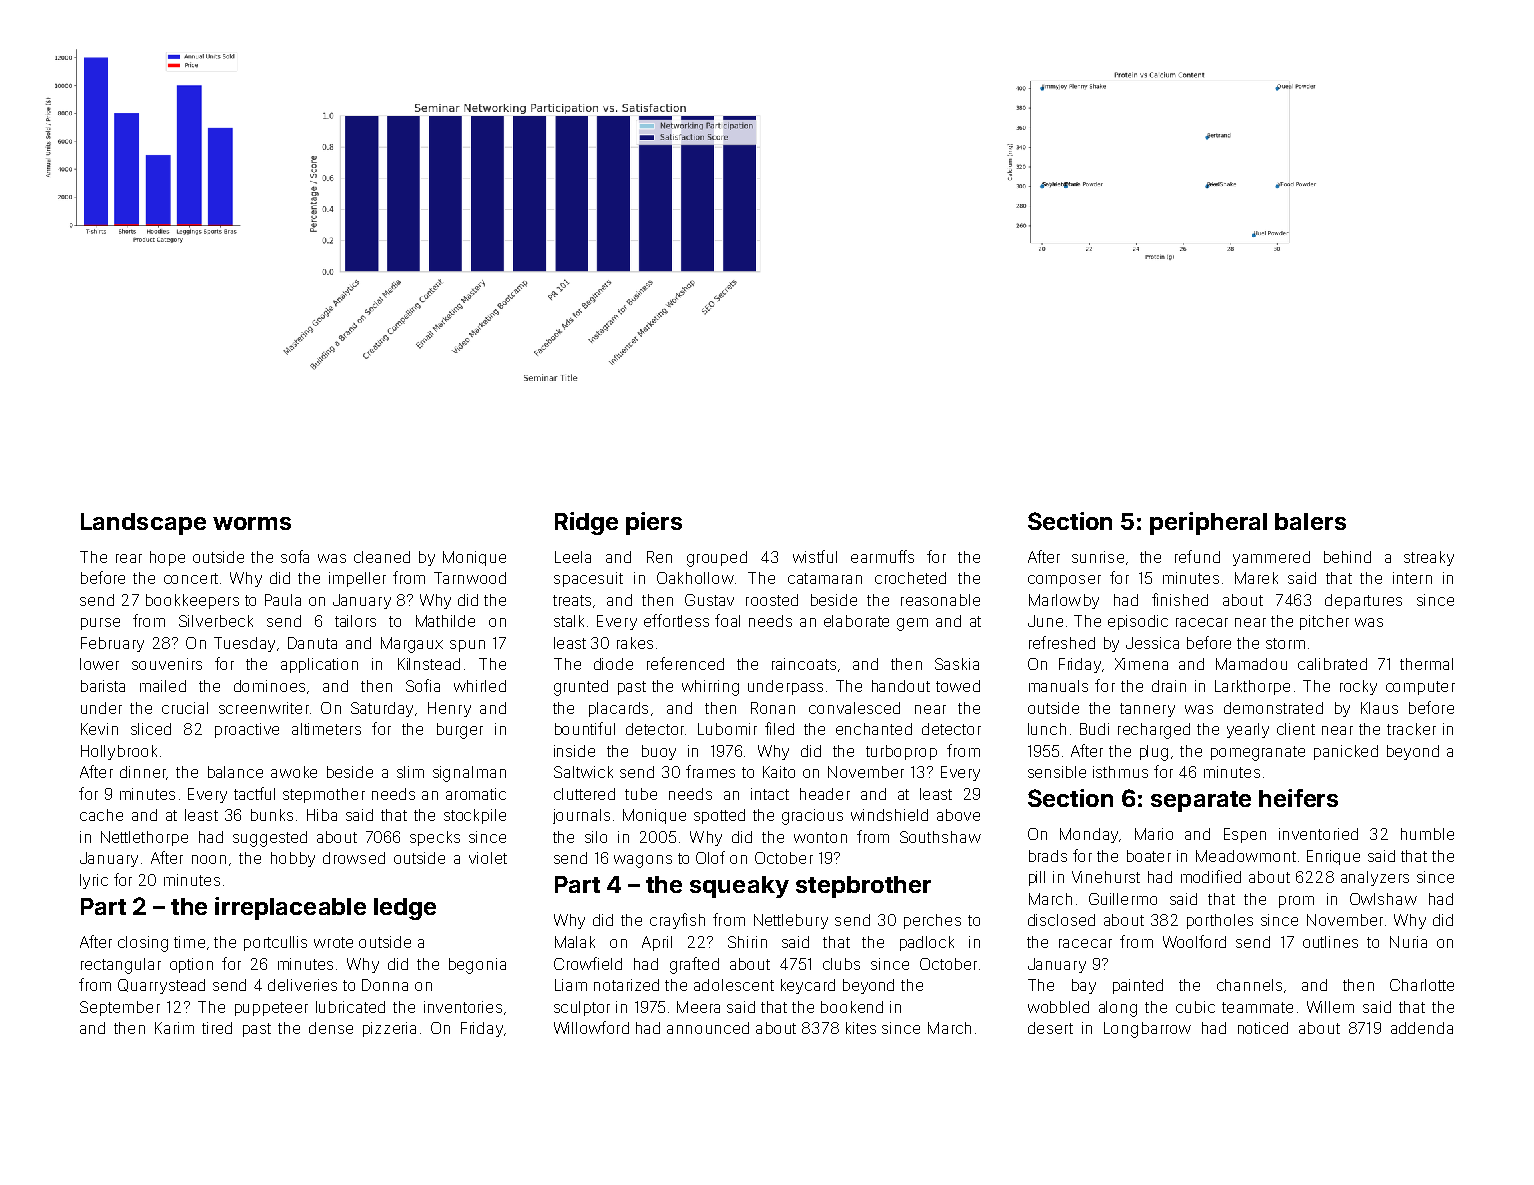  Describe the element at coordinates (727, 620) in the document. I see `foal` at that location.
